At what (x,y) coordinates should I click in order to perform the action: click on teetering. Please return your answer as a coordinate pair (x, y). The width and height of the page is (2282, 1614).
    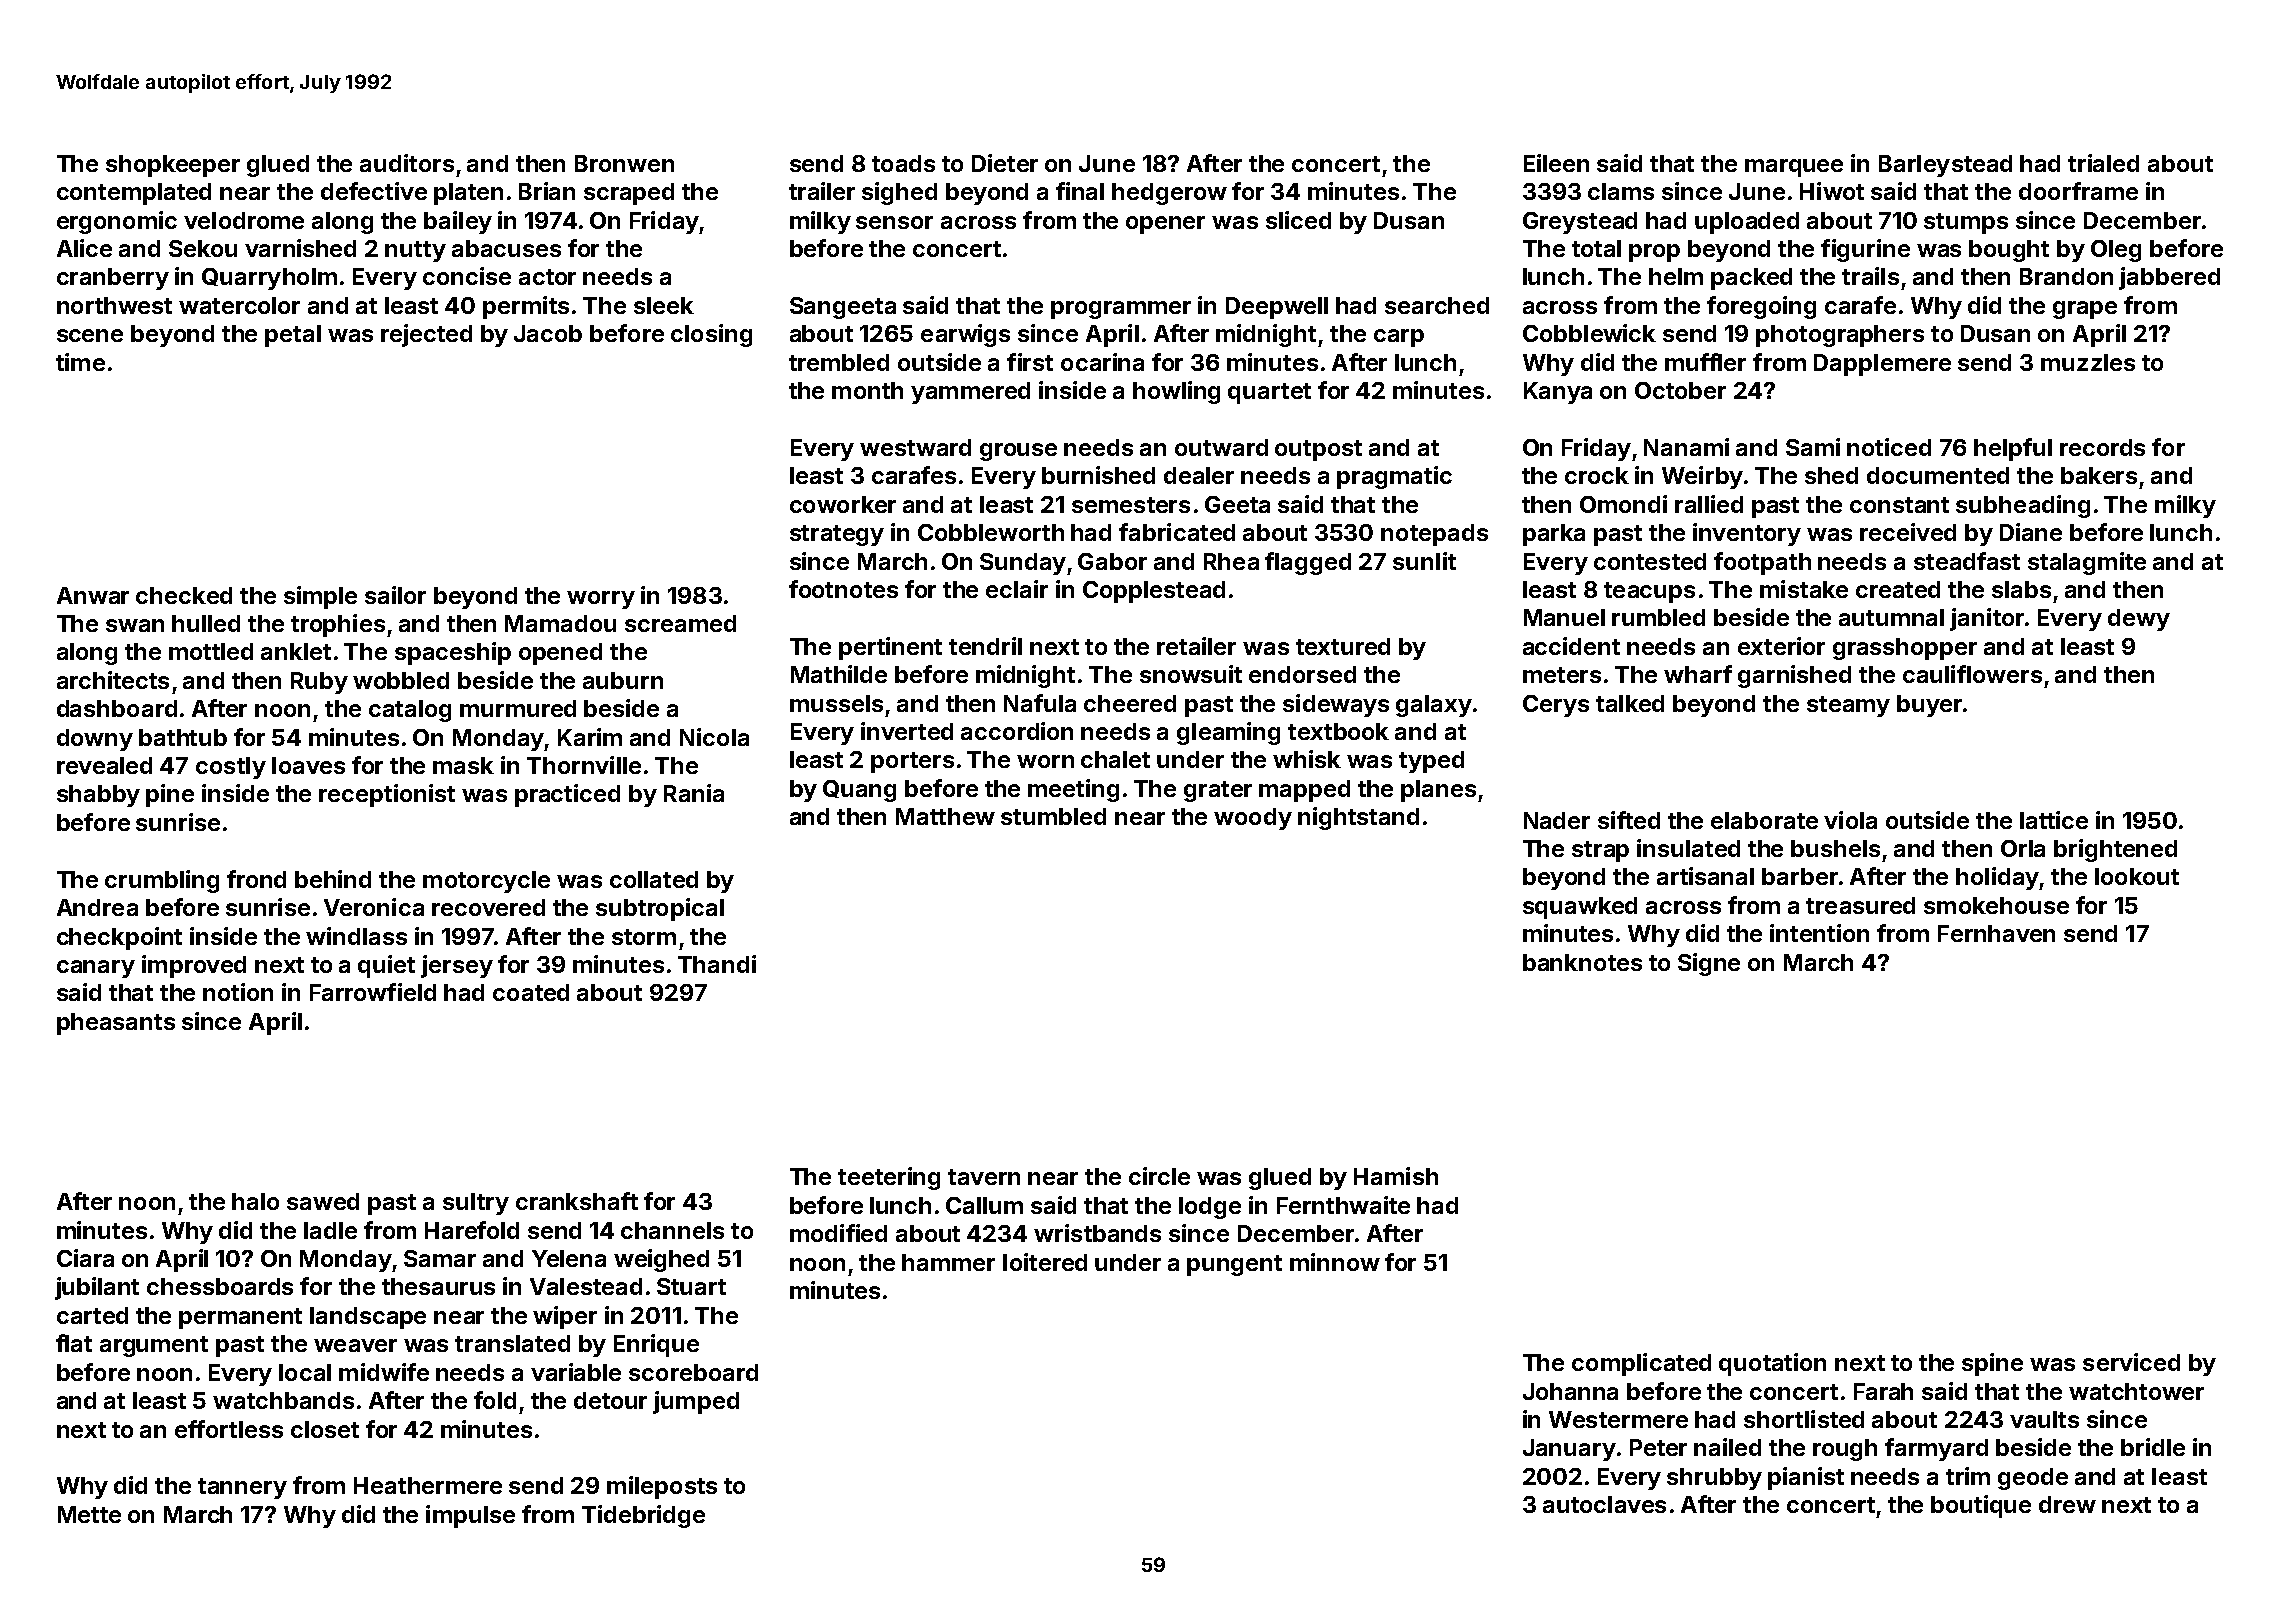
    Looking at the image, I should click on (889, 1178).
